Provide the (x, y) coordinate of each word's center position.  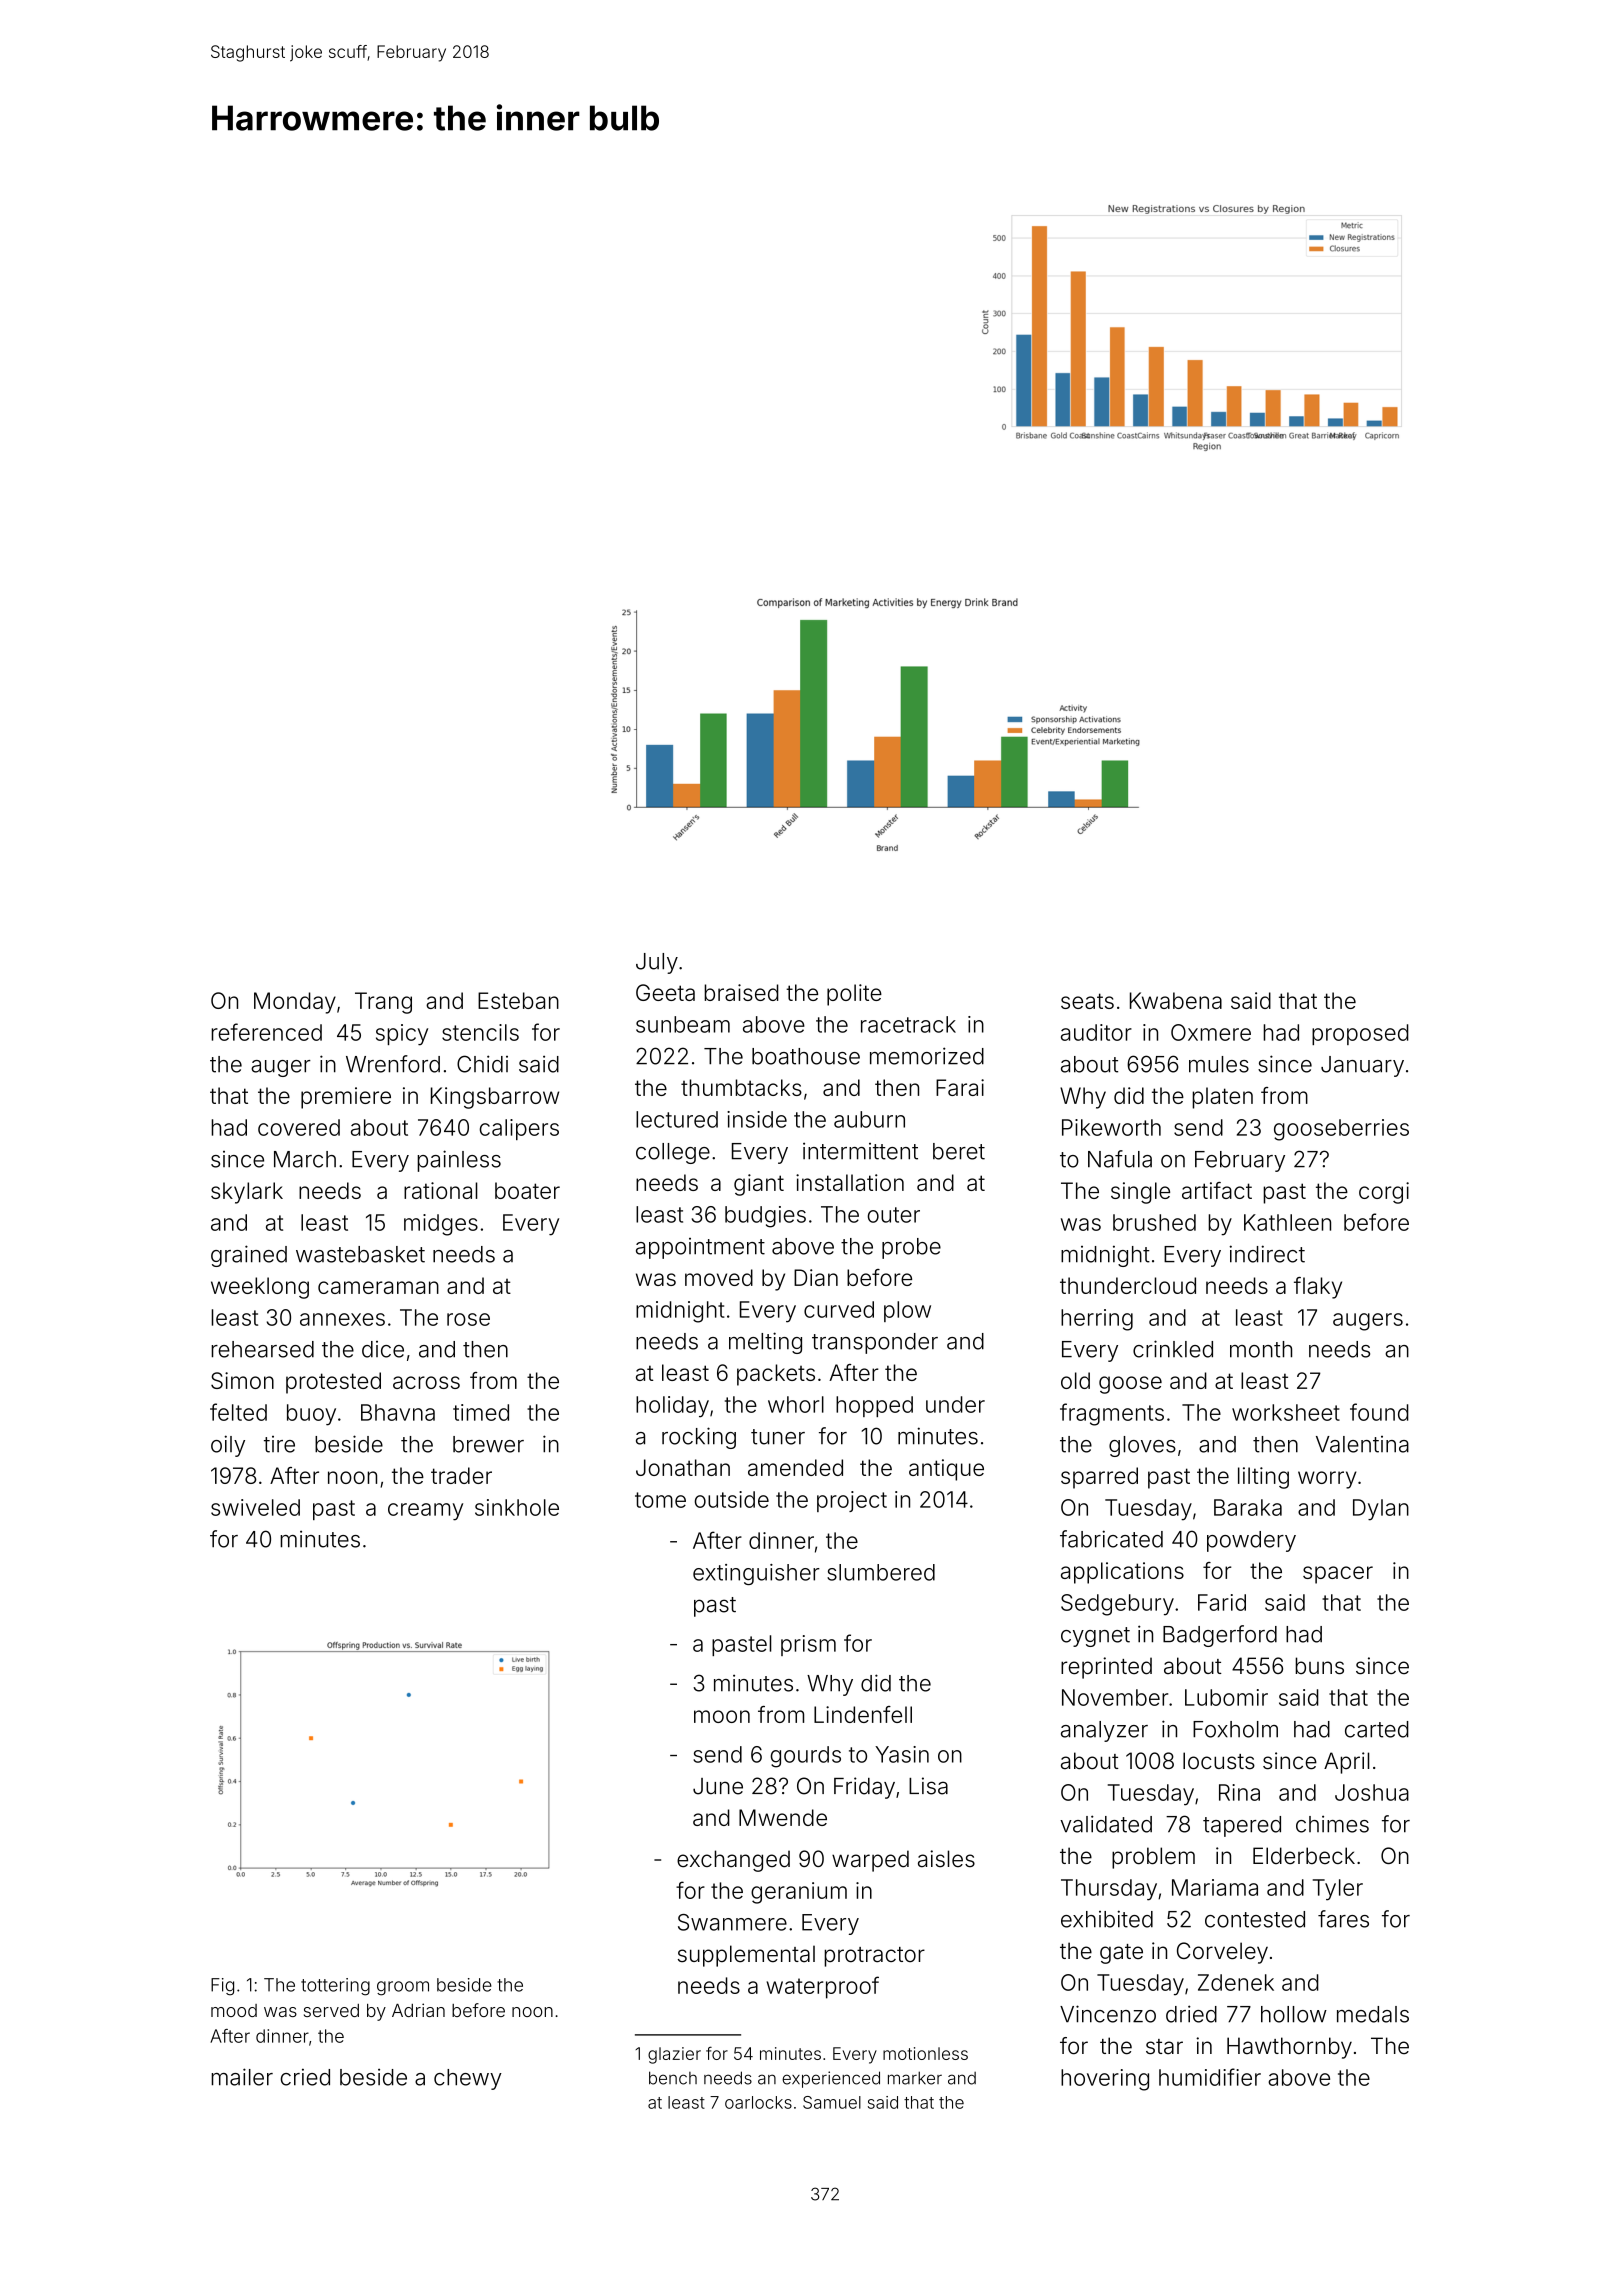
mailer (242, 2077)
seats (1087, 1001)
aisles (946, 1859)
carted (1377, 1729)
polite (854, 995)
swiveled (255, 1507)
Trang (383, 1003)
